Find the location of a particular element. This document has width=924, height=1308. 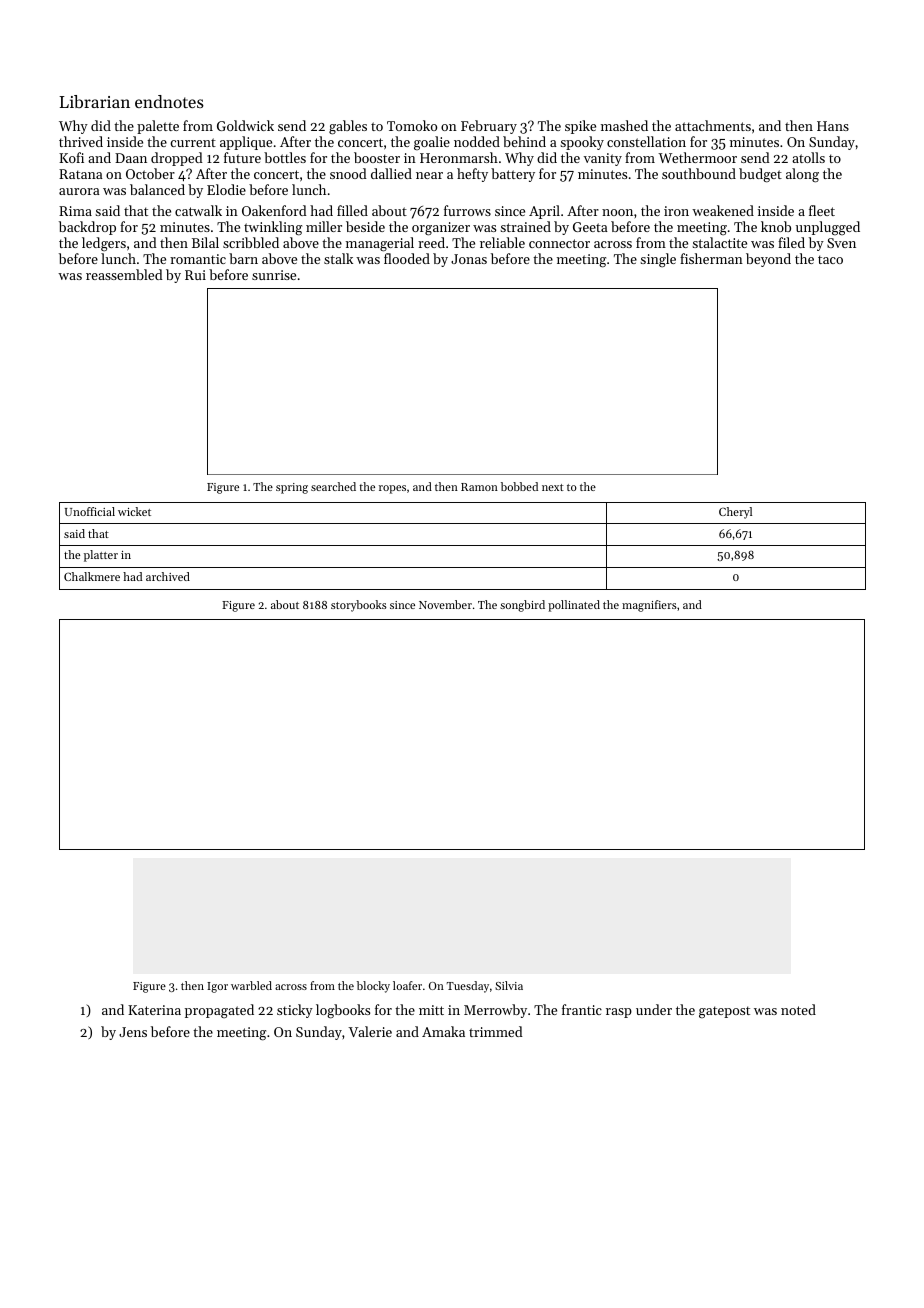

magnifiers is located at coordinates (649, 606).
